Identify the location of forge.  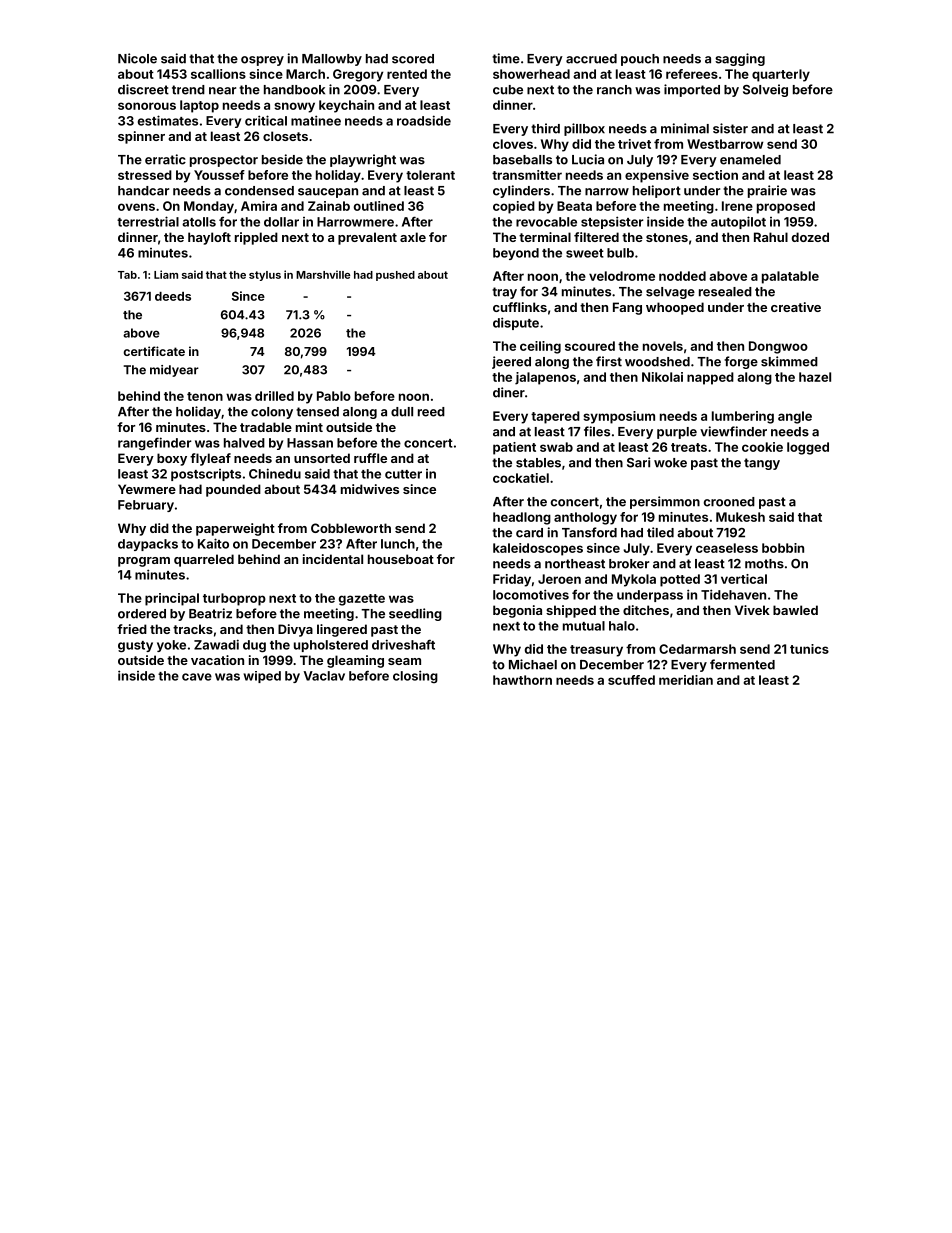
(741, 362).
